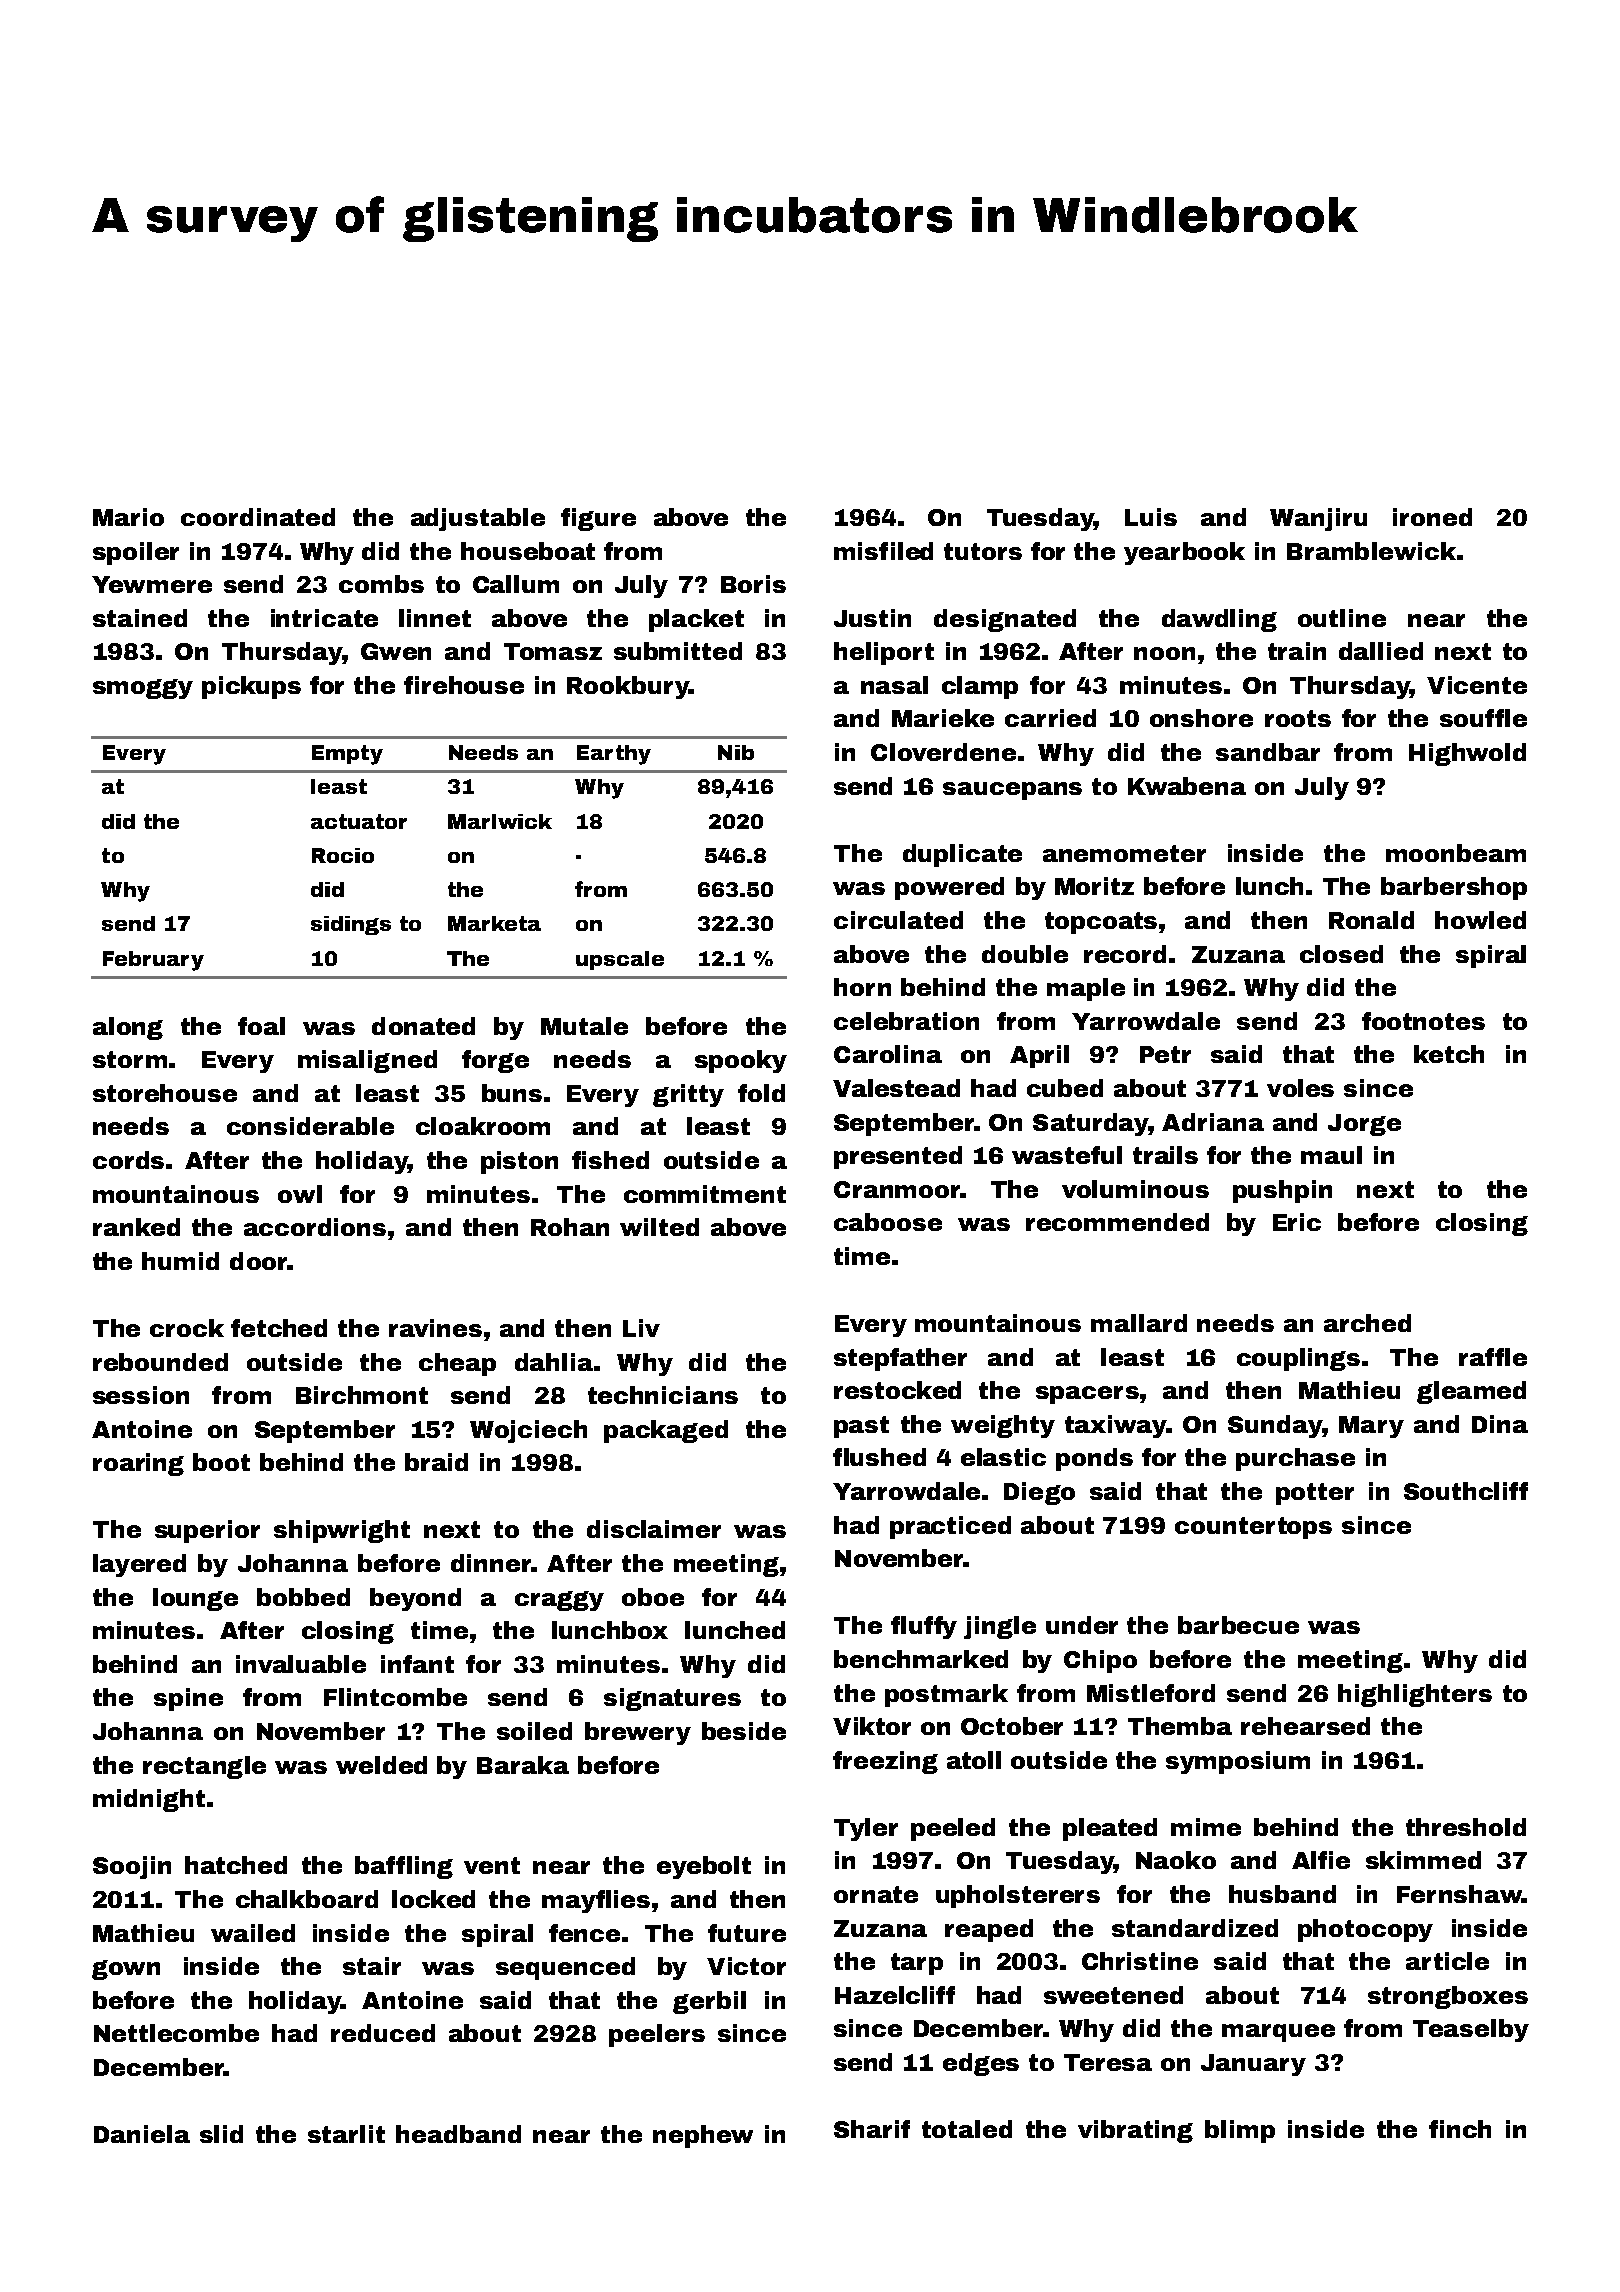 The height and width of the image is (2292, 1620). What do you see at coordinates (761, 1093) in the image?
I see `fold` at bounding box center [761, 1093].
